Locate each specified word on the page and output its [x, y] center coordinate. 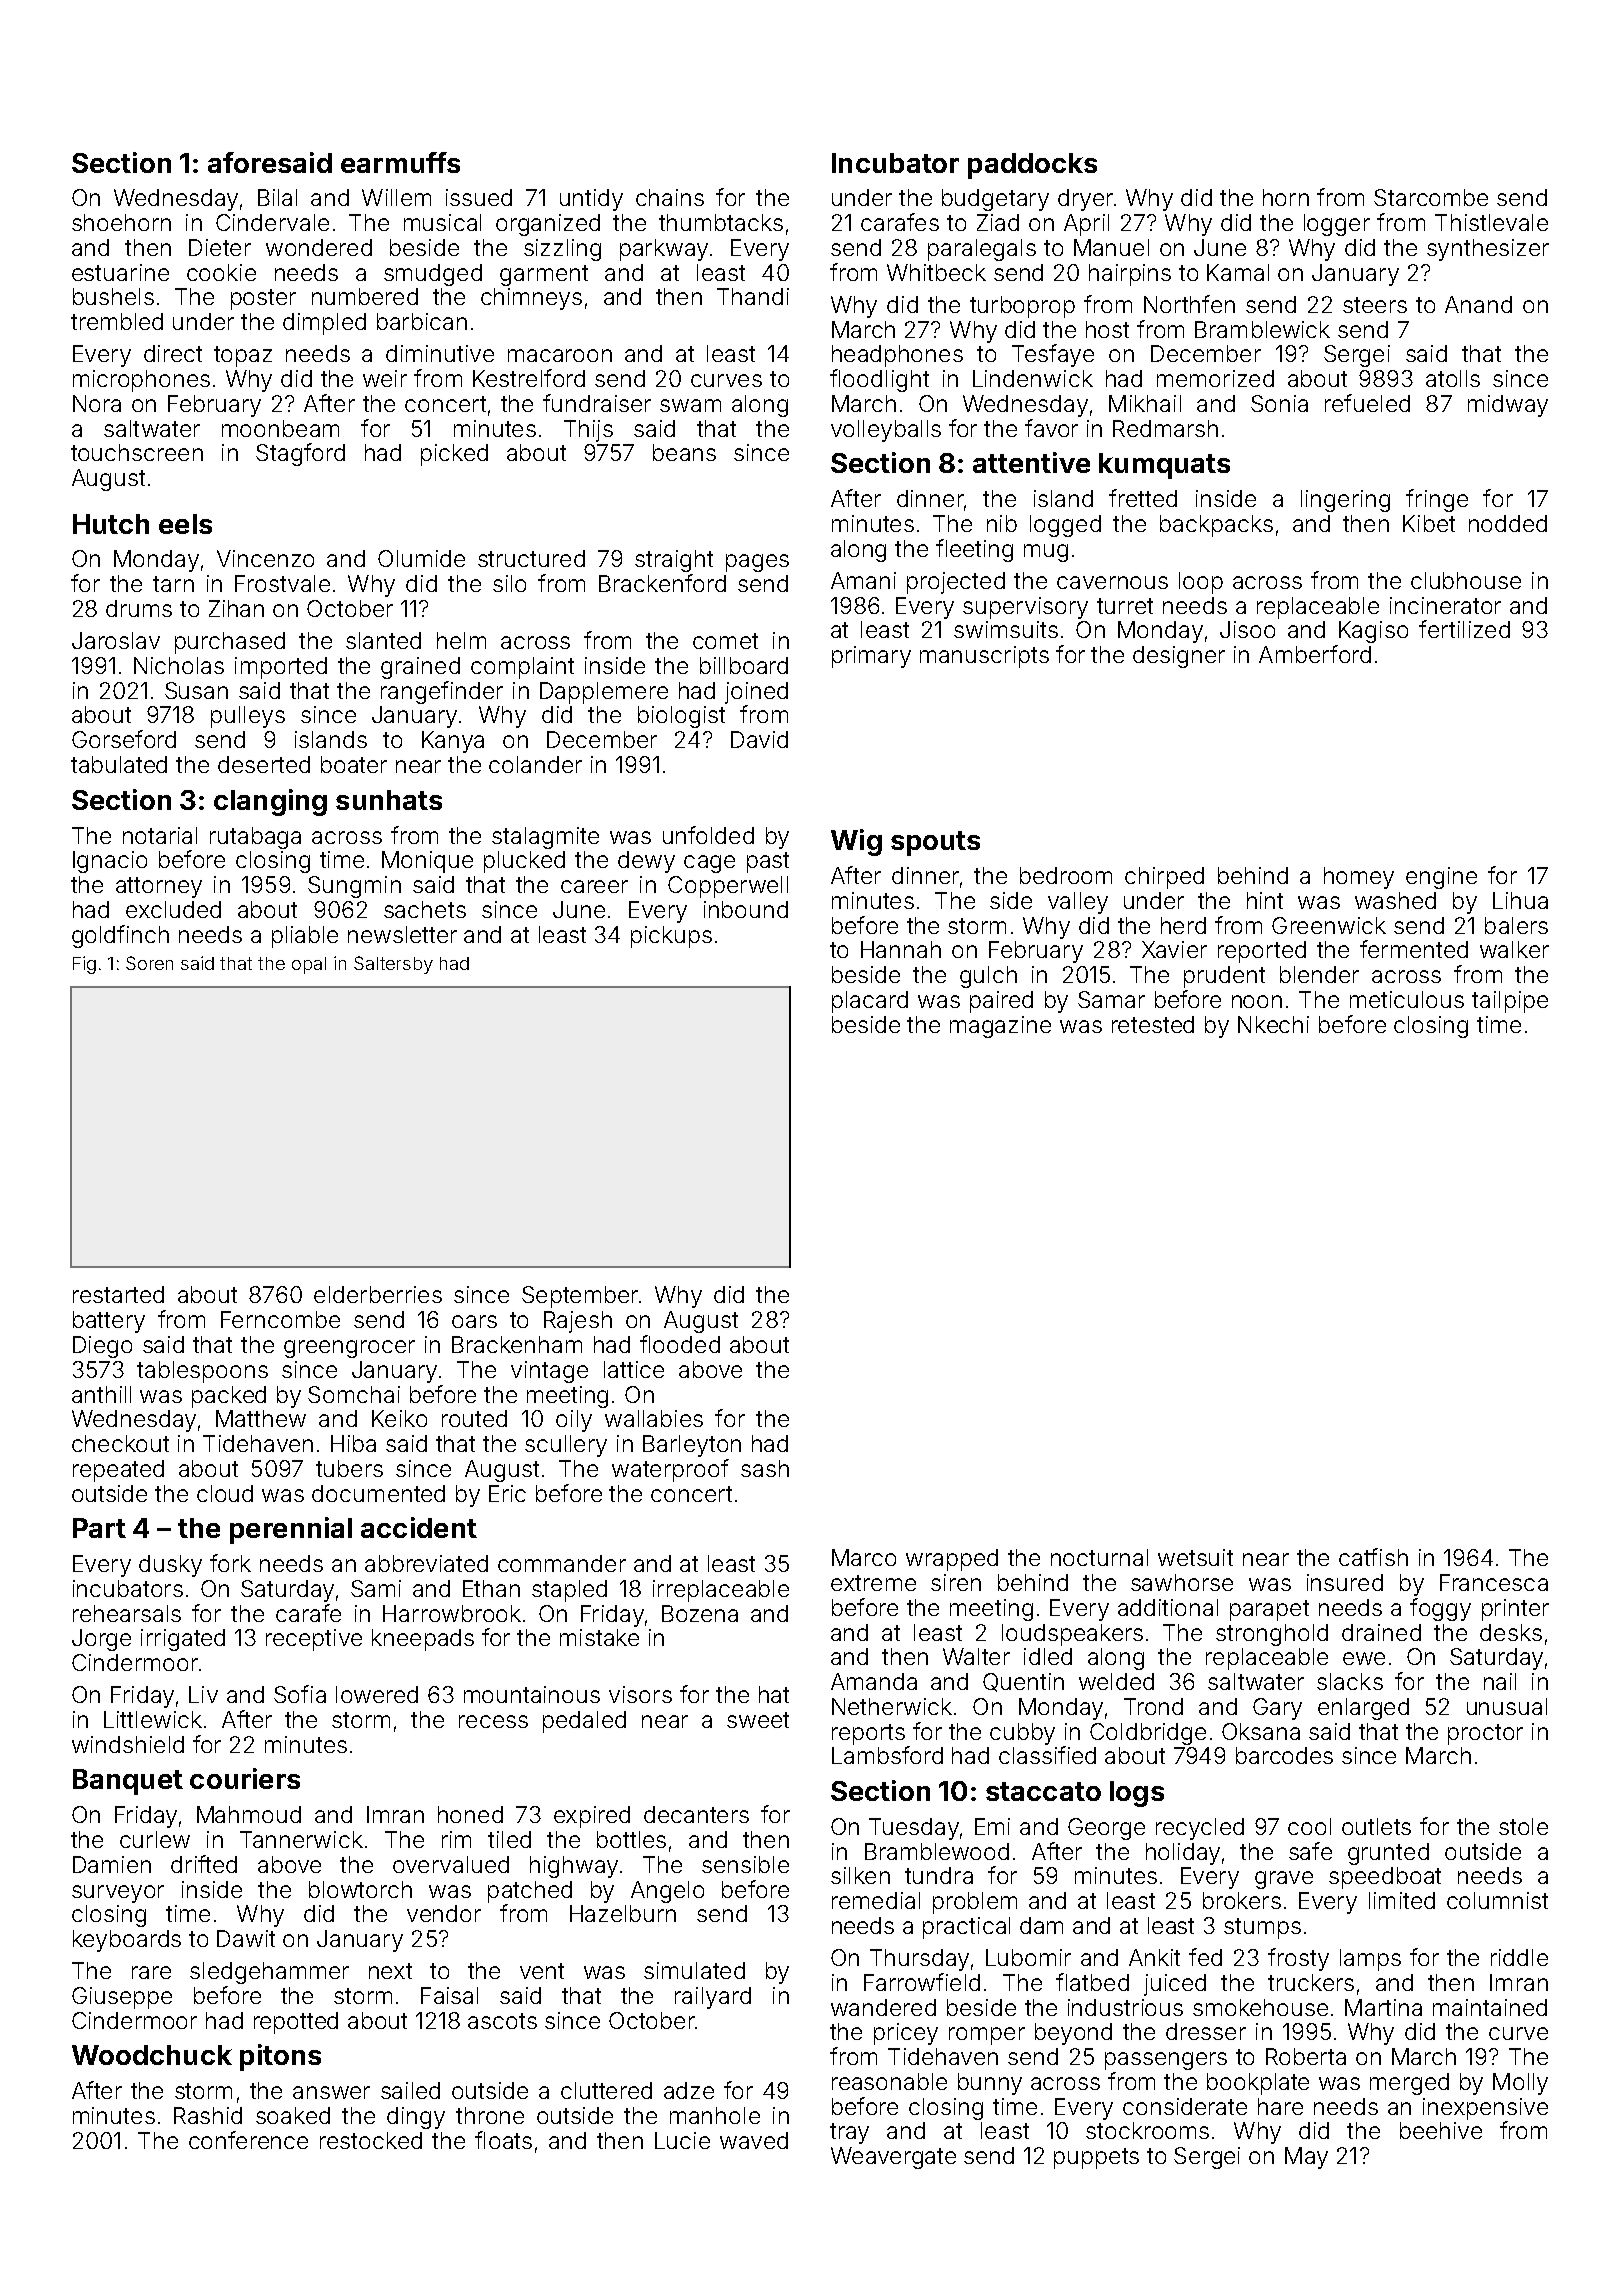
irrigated [183, 1640]
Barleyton [692, 1446]
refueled [1367, 403]
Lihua [1520, 900]
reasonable [889, 2081]
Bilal [277, 197]
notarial [160, 835]
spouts [935, 843]
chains [670, 197]
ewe [1364, 1658]
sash [765, 1468]
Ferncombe [280, 1319]
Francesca [1494, 1582]
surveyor [118, 1894]
